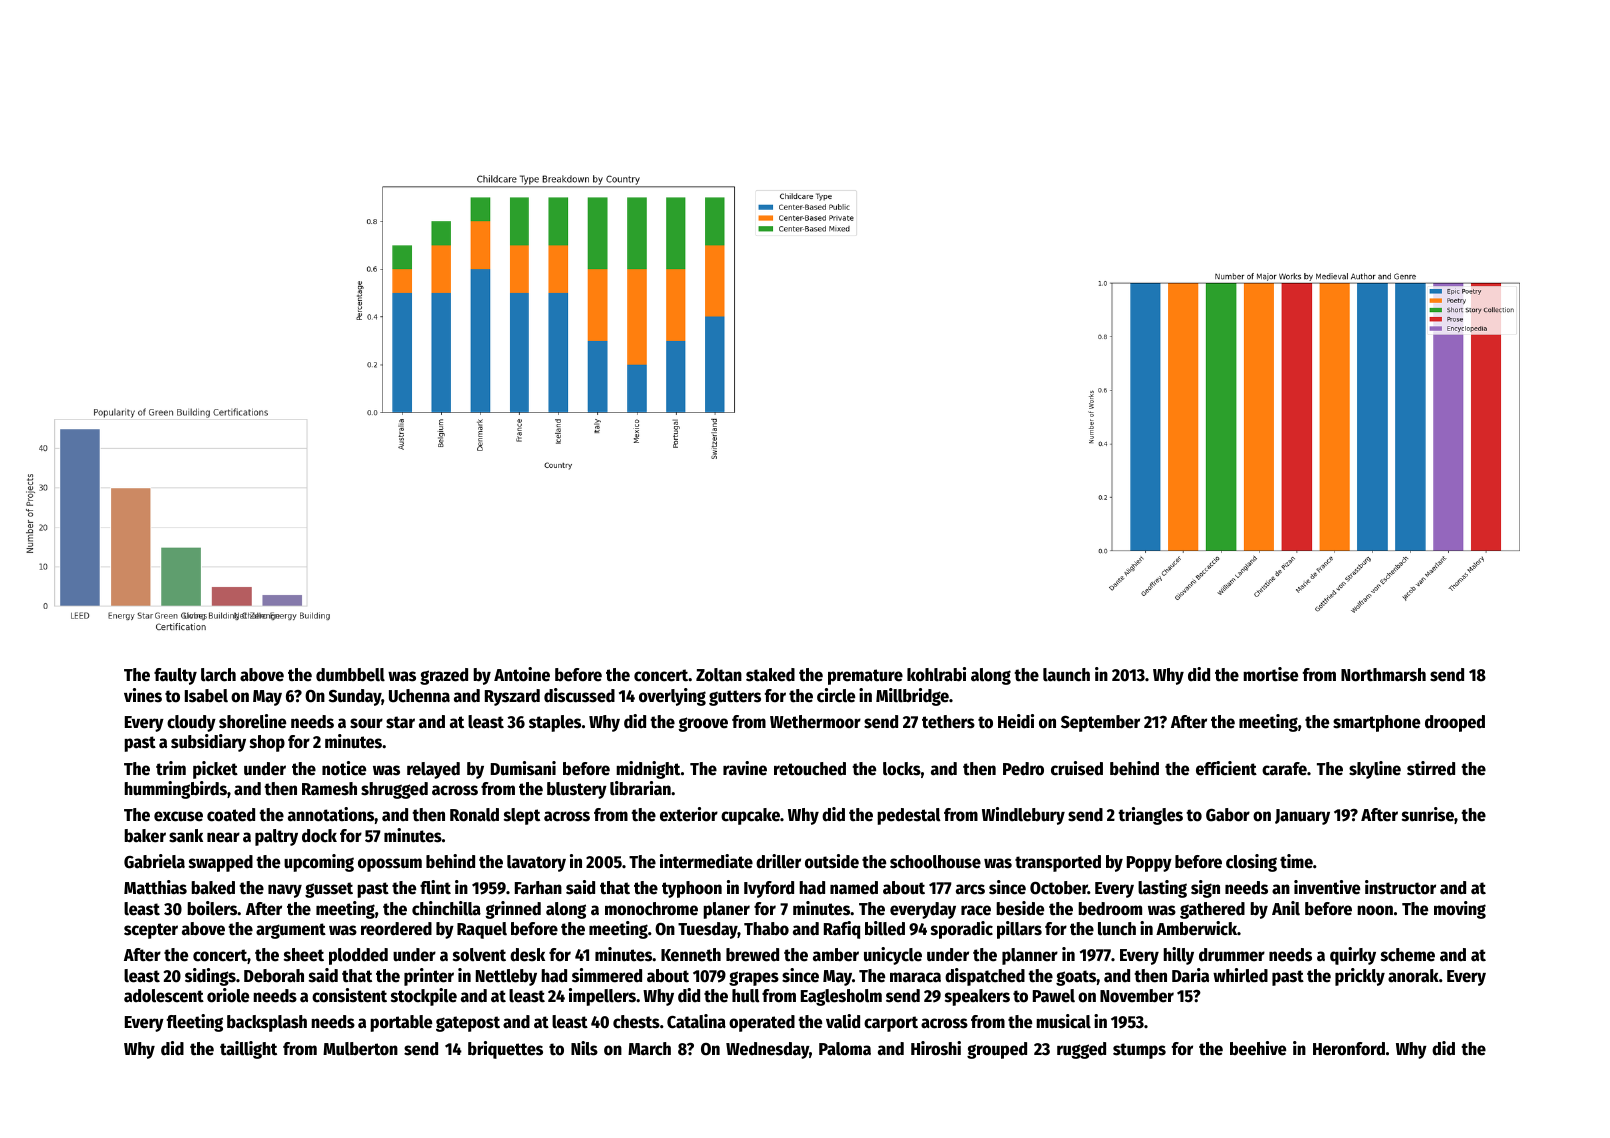 The width and height of the screenshot is (1610, 1138). I want to click on bedroom, so click(1110, 909).
